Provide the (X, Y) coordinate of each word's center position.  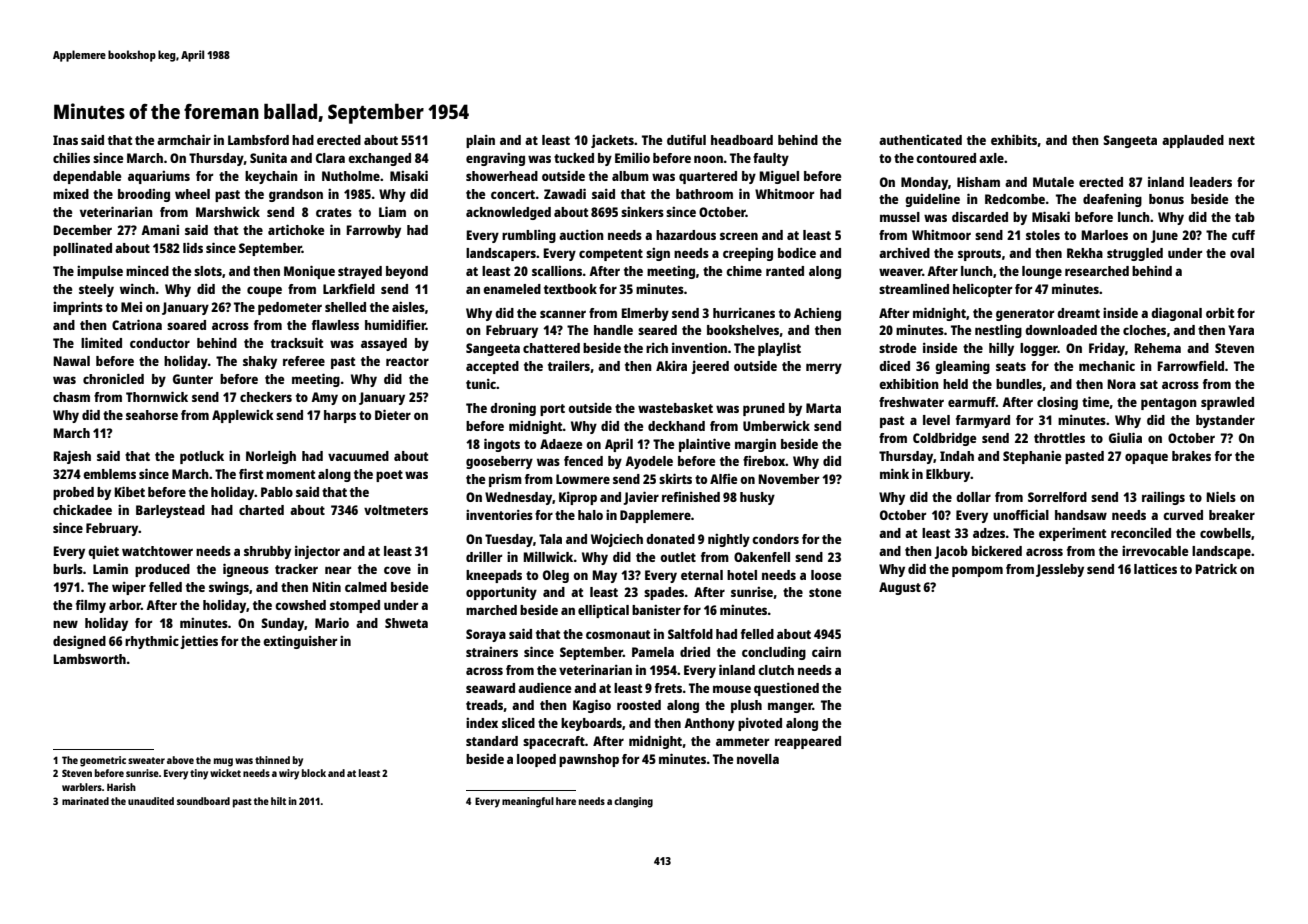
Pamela (653, 652)
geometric (103, 761)
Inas (65, 140)
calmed (366, 587)
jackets (612, 141)
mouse (732, 689)
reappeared (808, 742)
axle (991, 158)
